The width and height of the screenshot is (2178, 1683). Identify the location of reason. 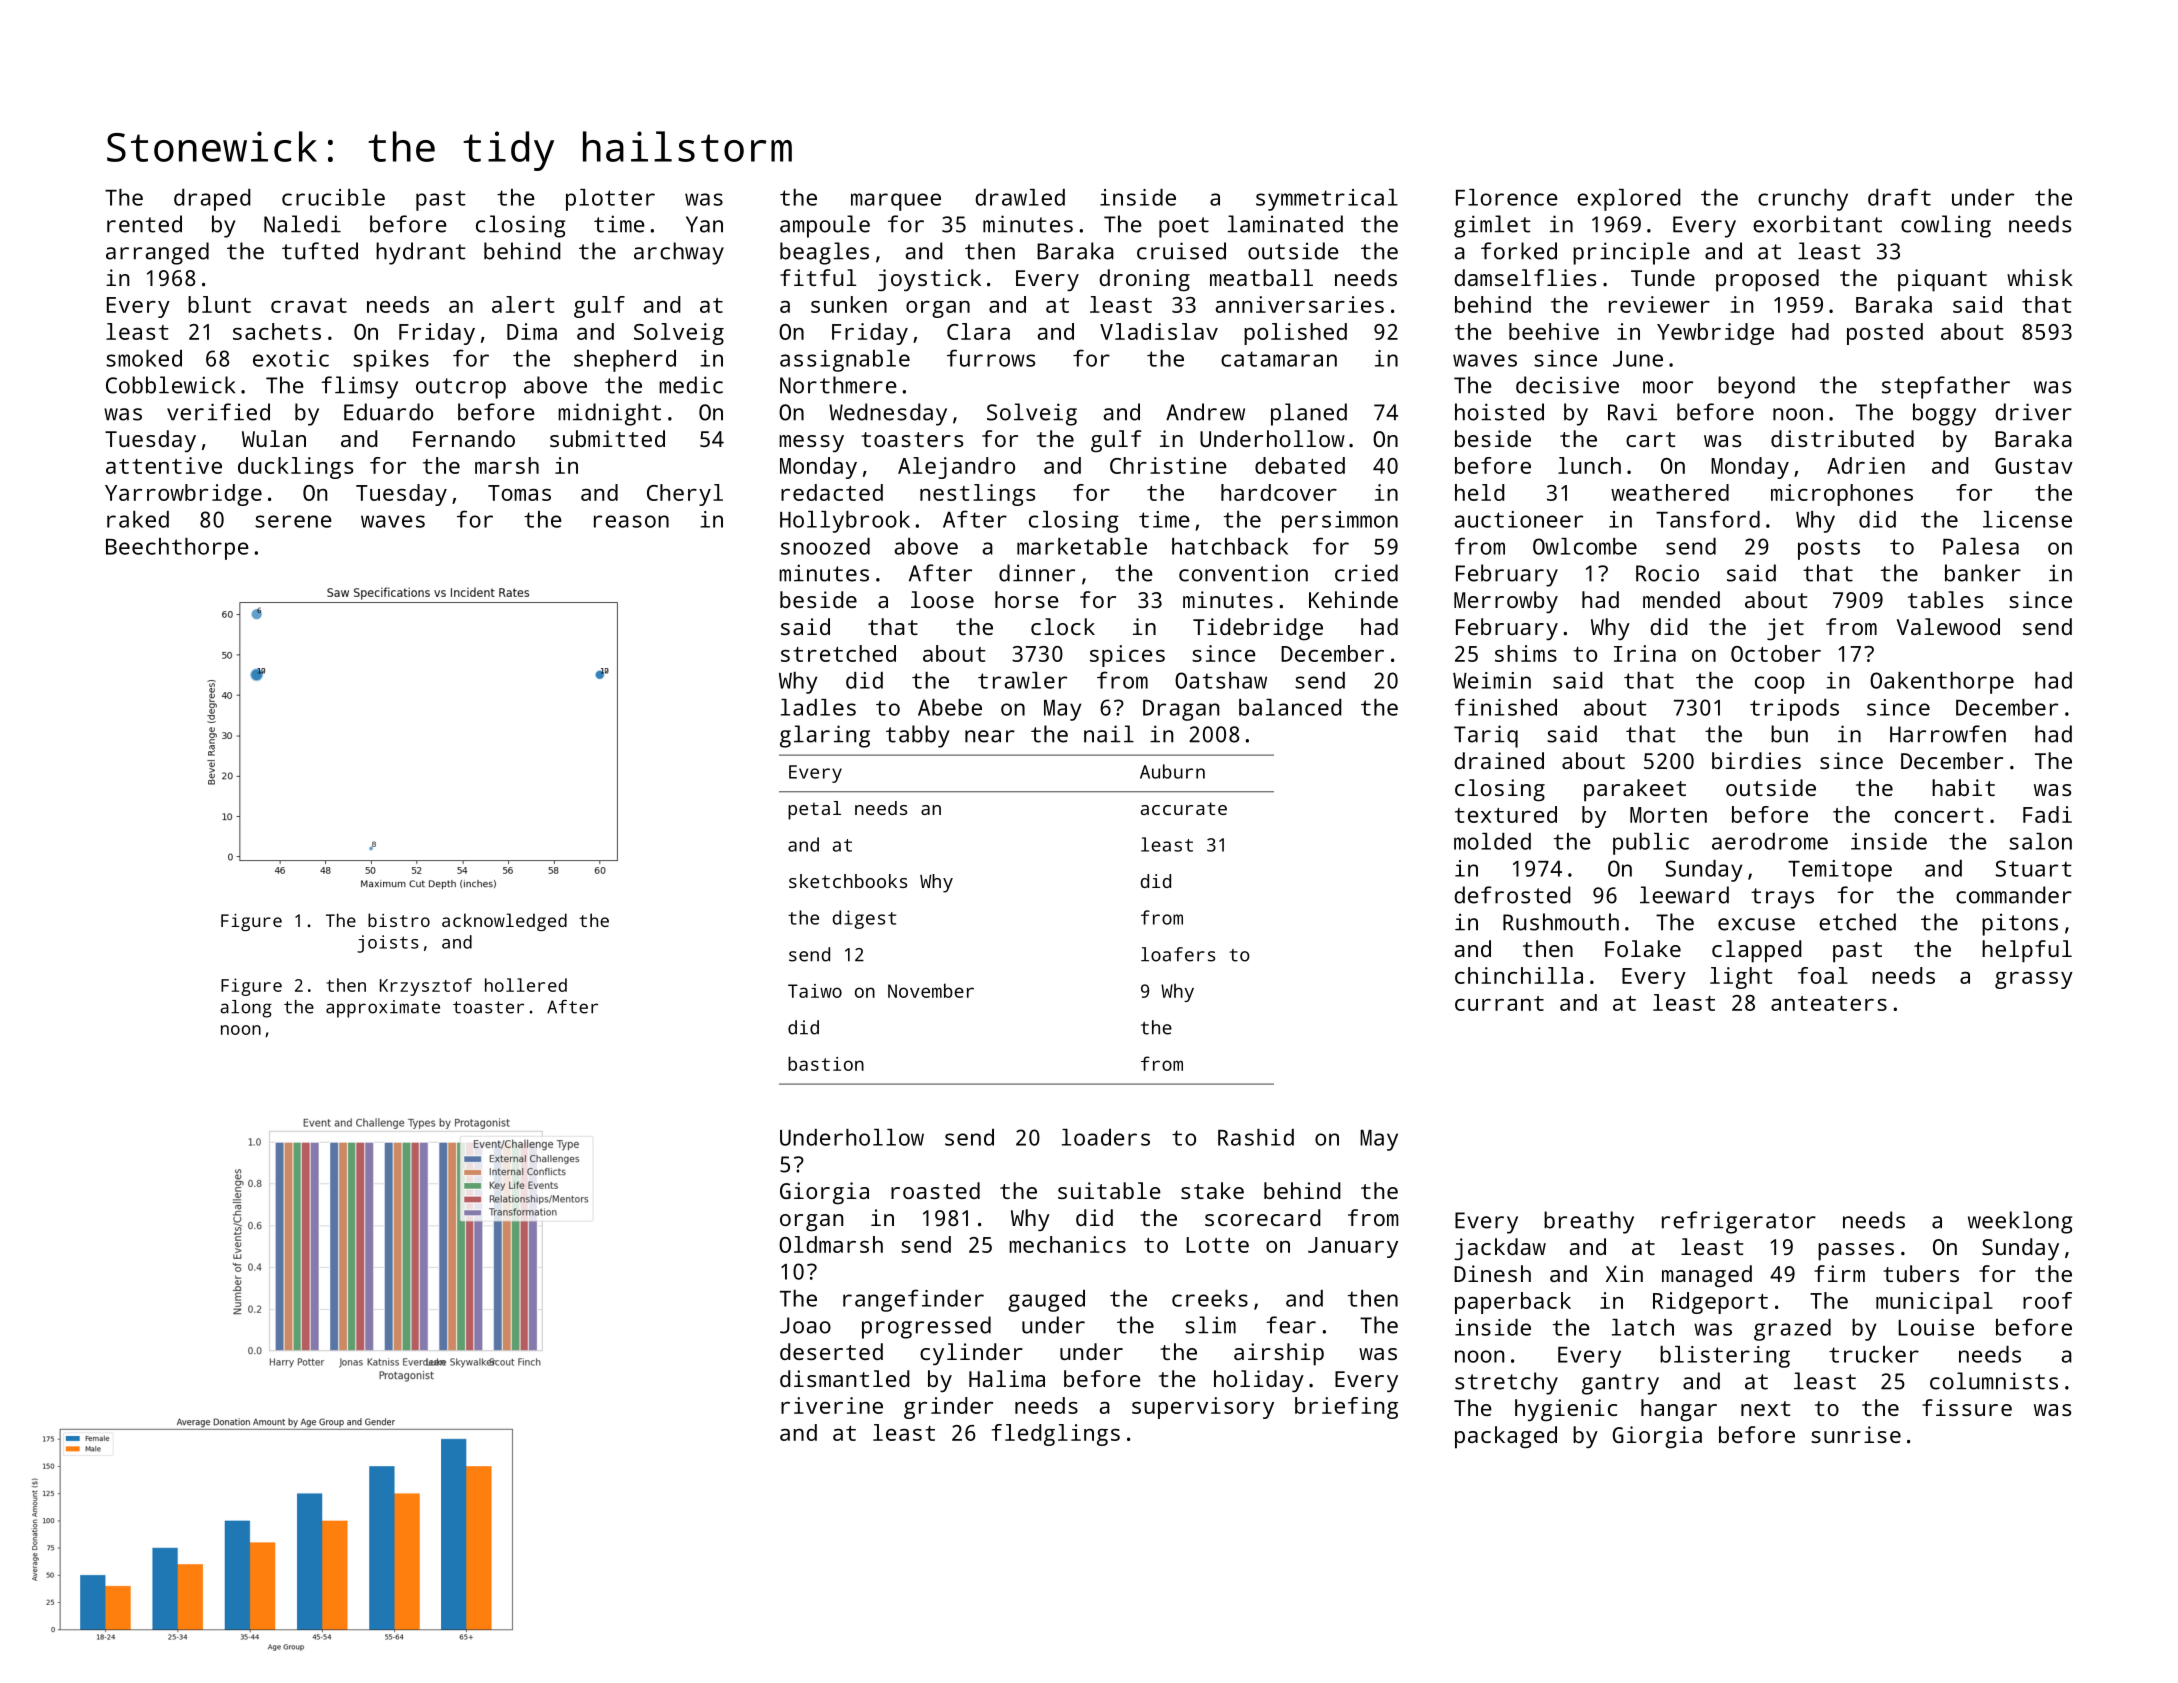
(631, 521).
